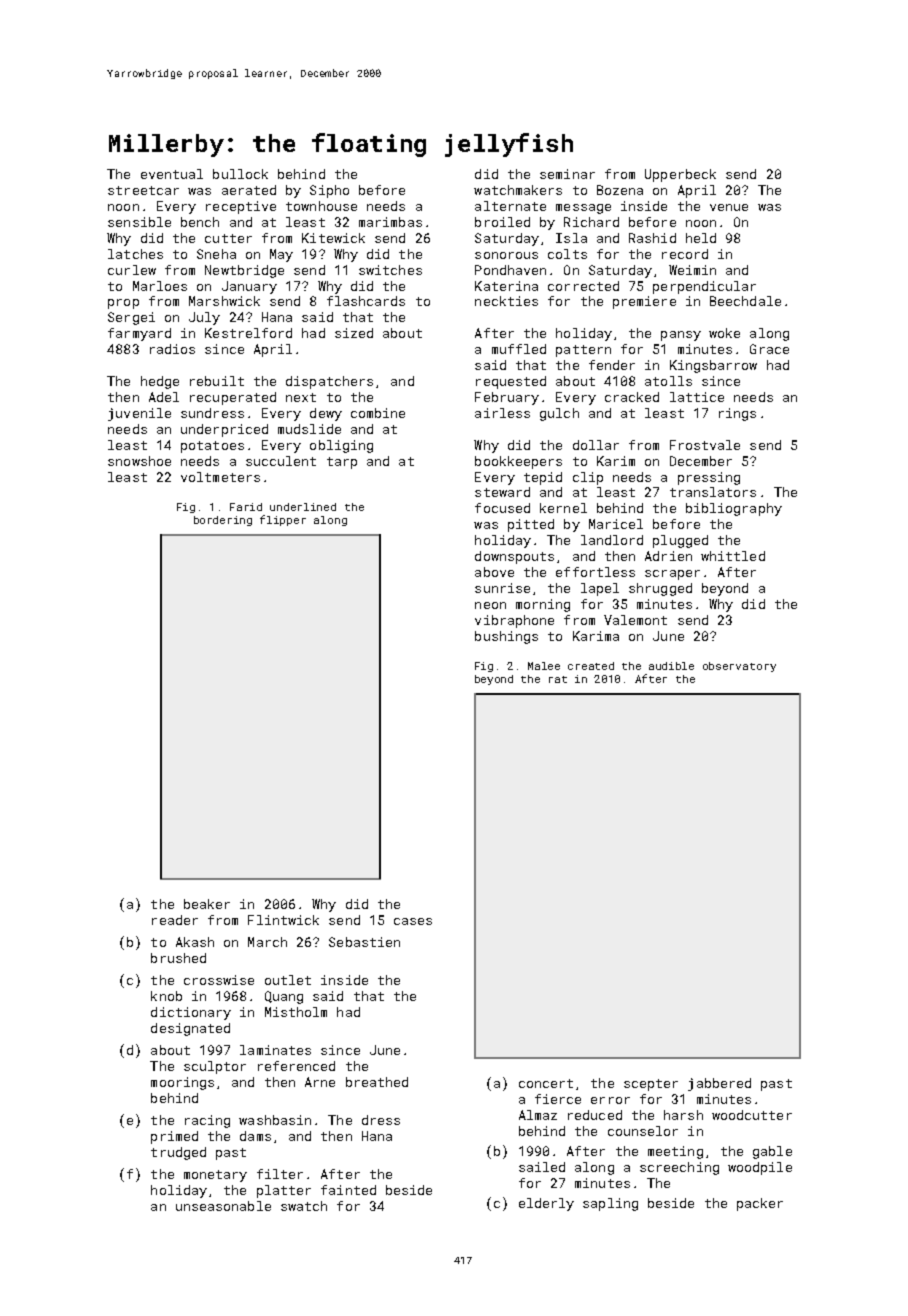 This image has height=1316, width=908. What do you see at coordinates (546, 1204) in the image?
I see `elderly` at bounding box center [546, 1204].
